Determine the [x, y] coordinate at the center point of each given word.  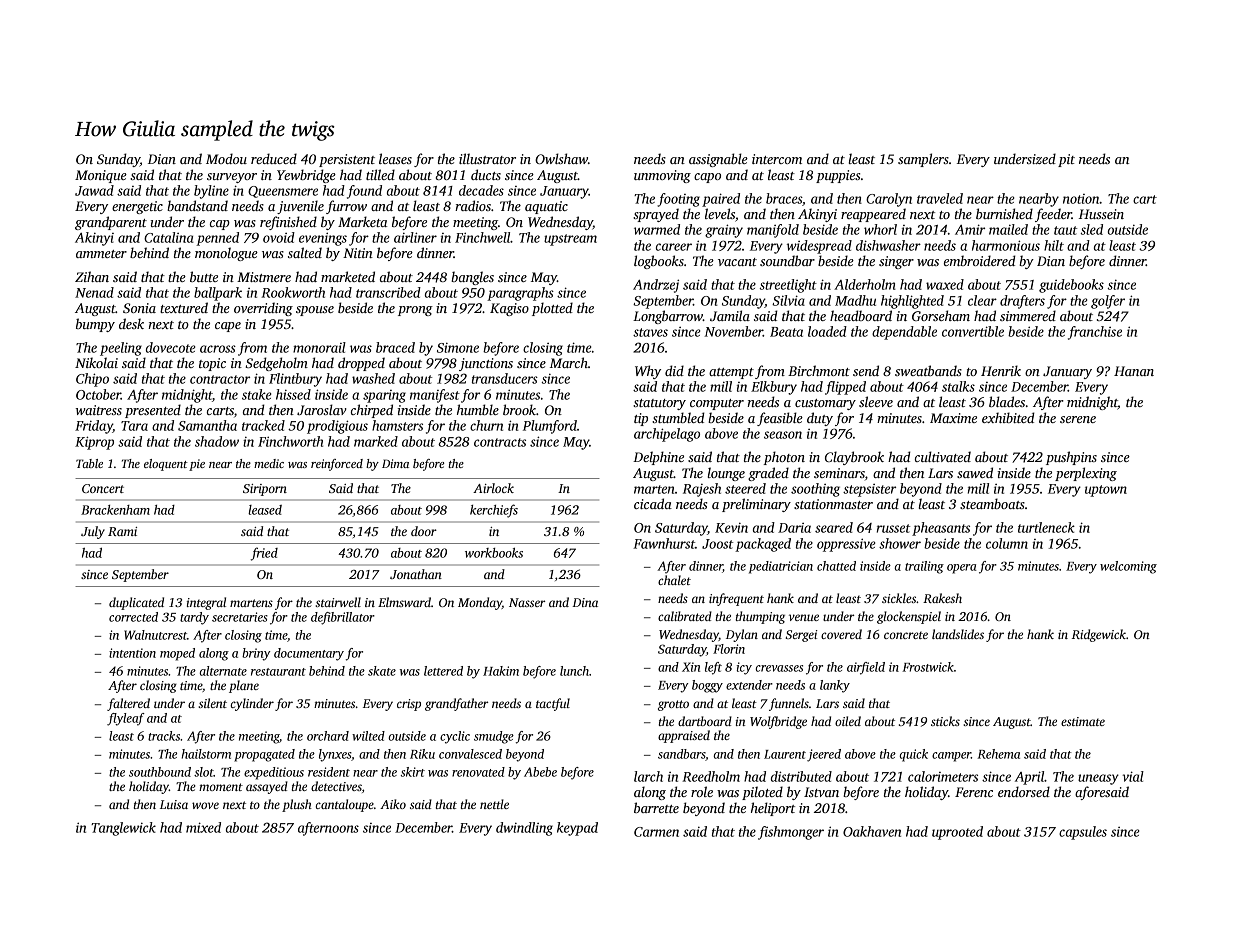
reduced [274, 158]
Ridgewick [1099, 635]
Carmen [656, 832]
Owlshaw [561, 158]
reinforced [337, 465]
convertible [973, 331]
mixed [203, 827]
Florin [729, 649]
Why [648, 372]
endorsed [1024, 791]
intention [132, 653]
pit [1066, 160]
